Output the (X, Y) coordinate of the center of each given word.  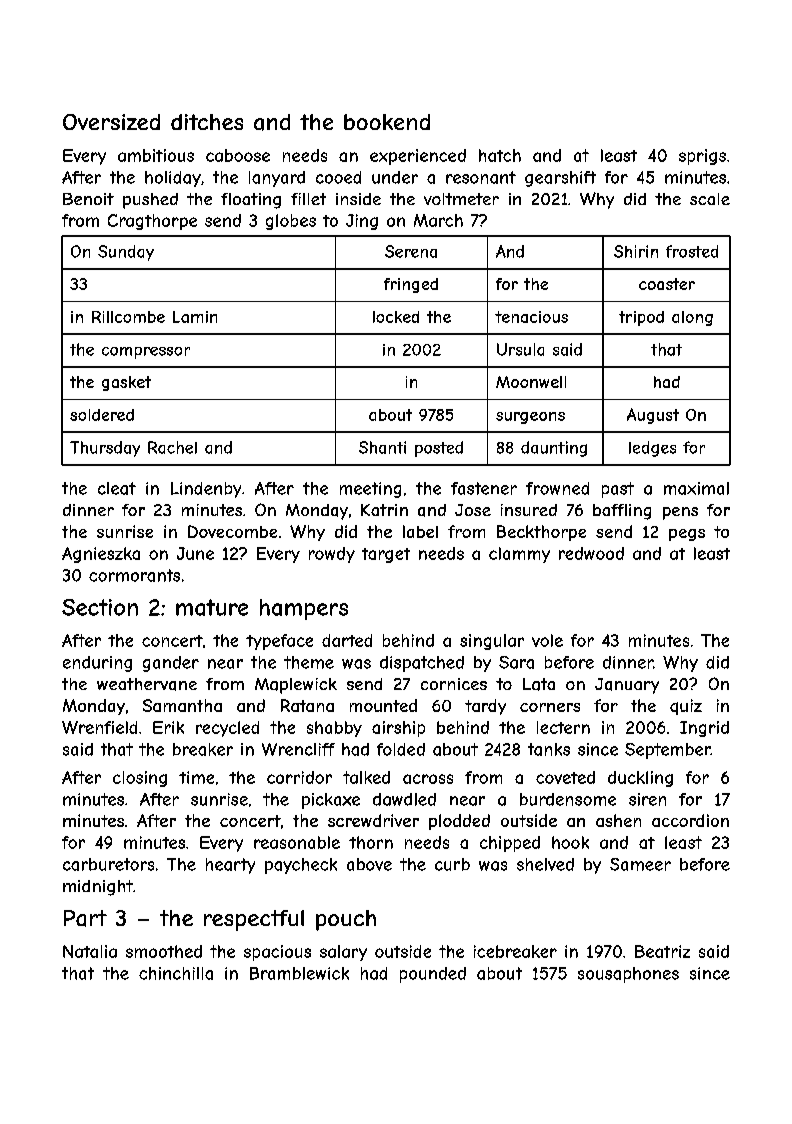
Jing (362, 222)
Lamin (195, 317)
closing (140, 779)
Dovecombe (232, 531)
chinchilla (176, 973)
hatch (500, 155)
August (653, 416)
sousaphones (628, 975)
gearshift (560, 179)
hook (570, 842)
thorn (371, 842)
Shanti (382, 447)
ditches (207, 122)
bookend (387, 122)
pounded (433, 975)
